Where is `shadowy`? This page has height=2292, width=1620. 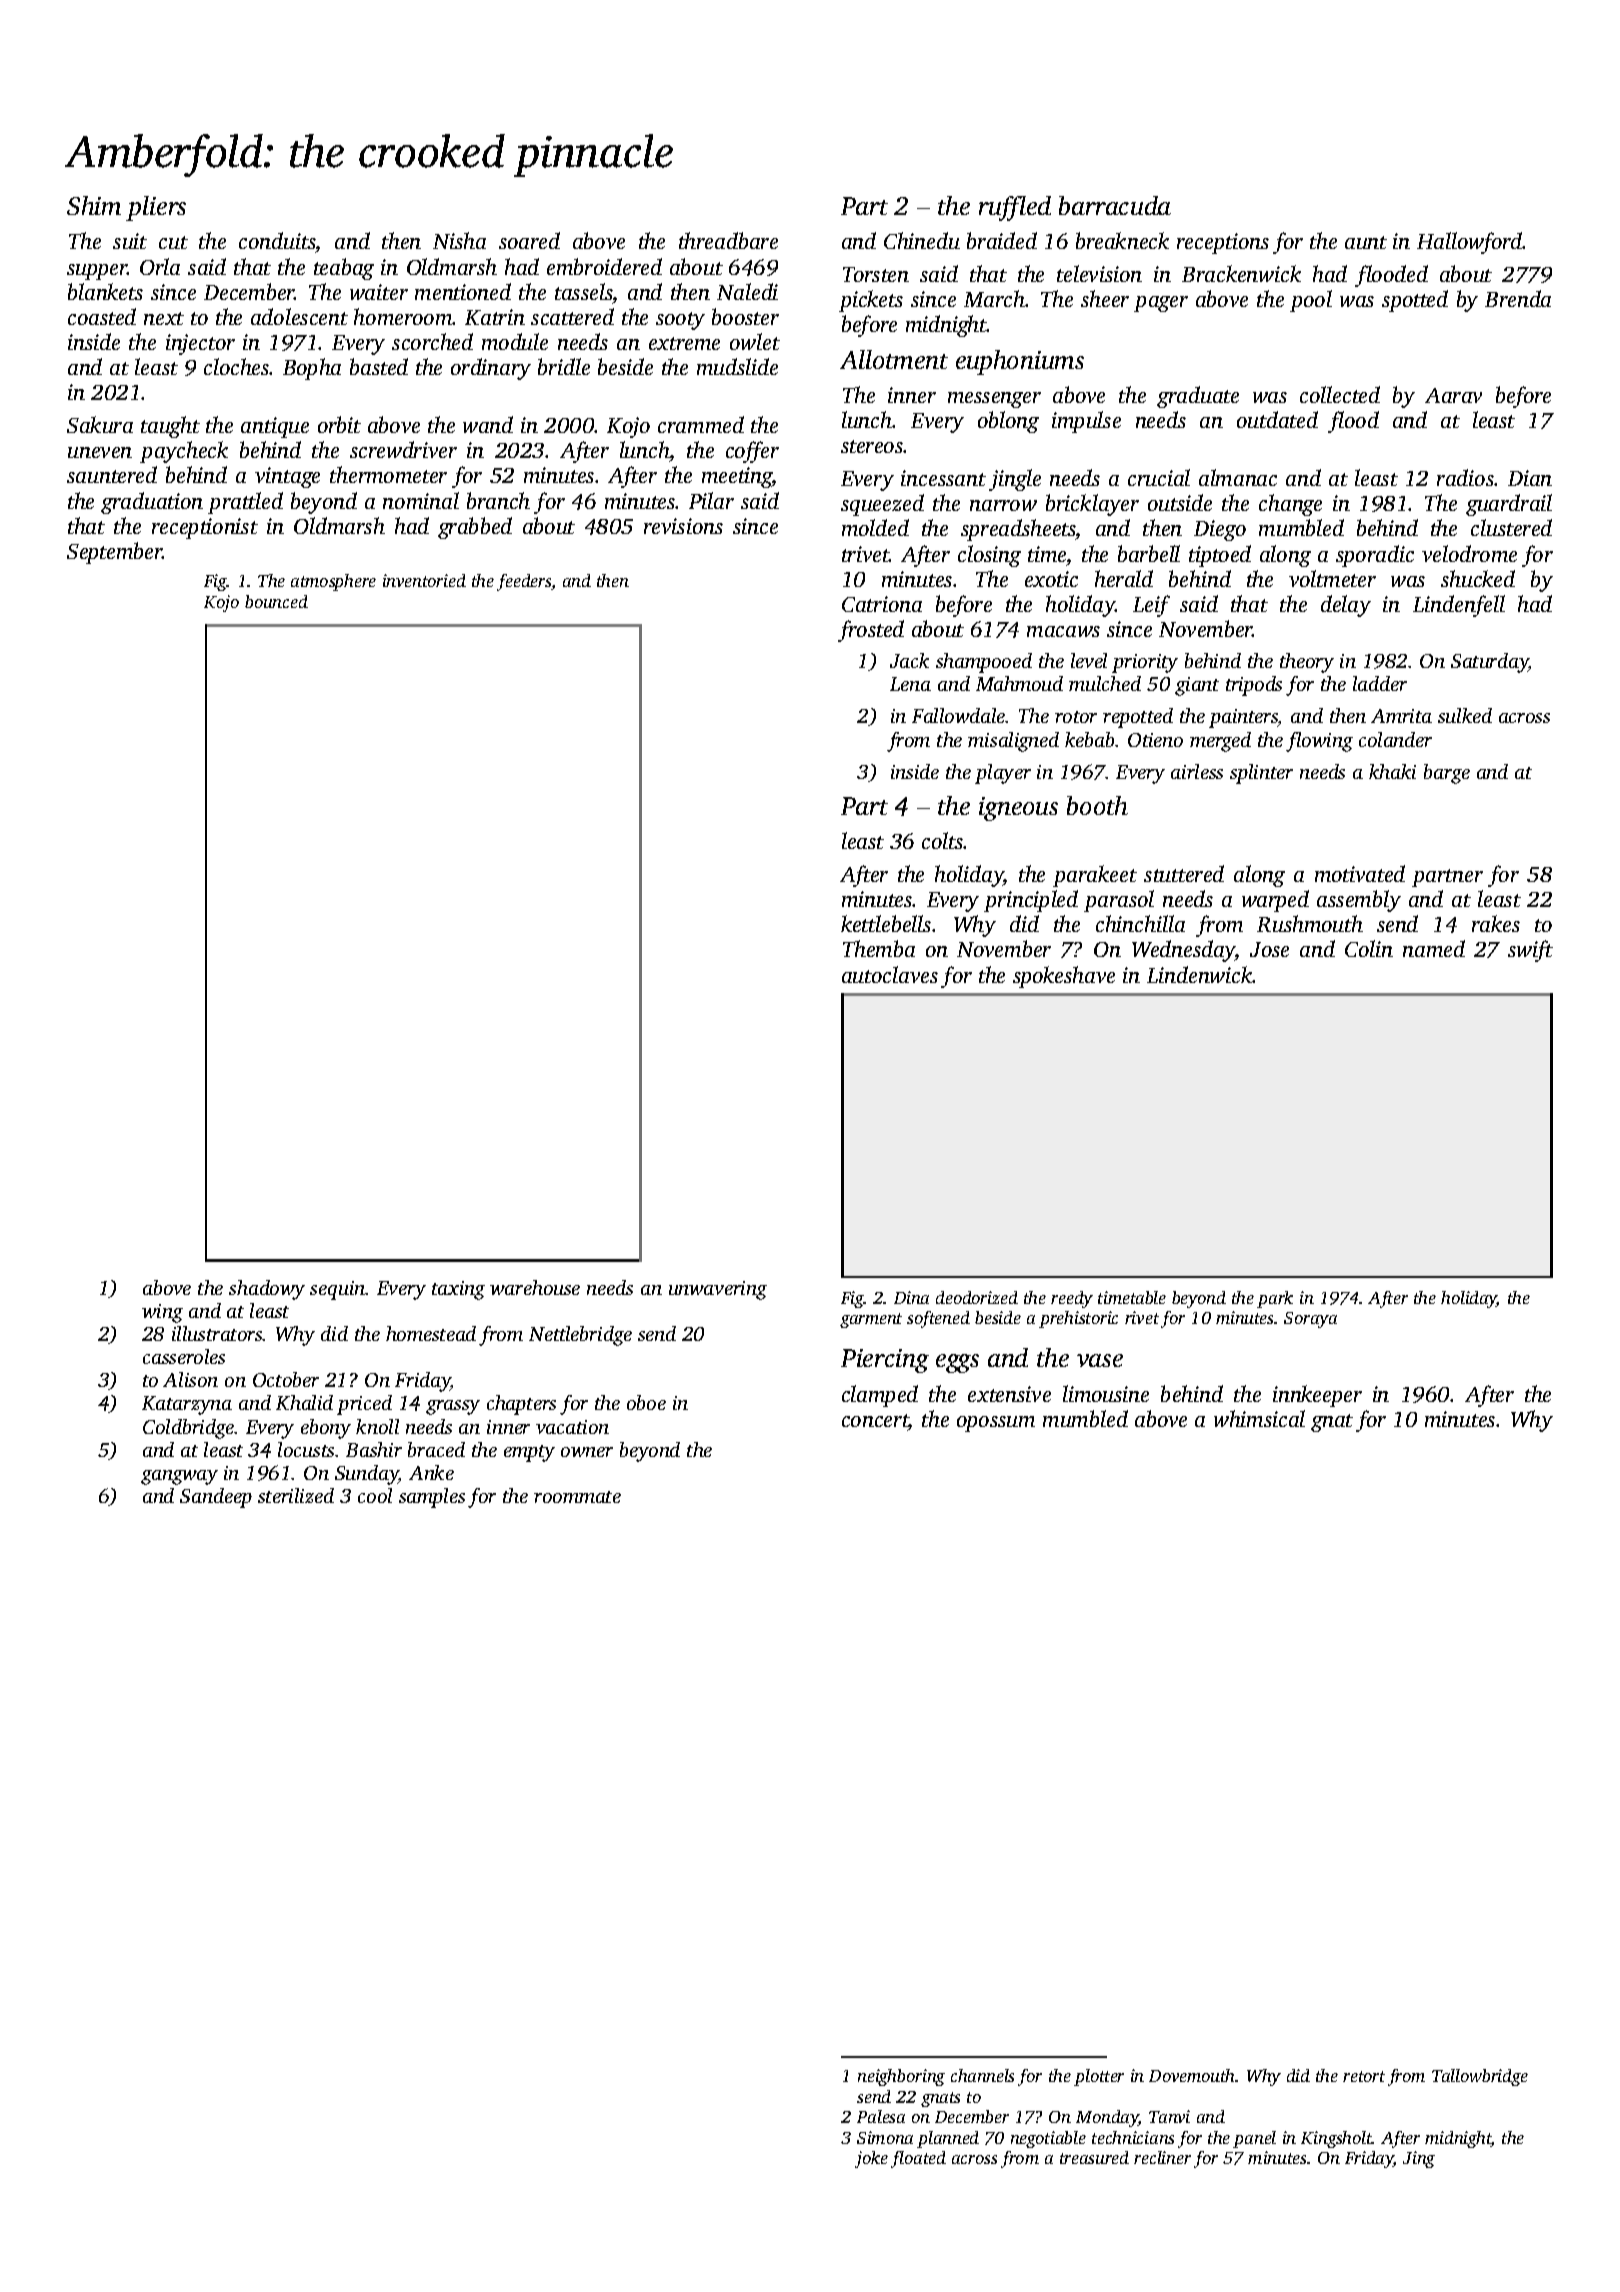 shadowy is located at coordinates (267, 1290).
